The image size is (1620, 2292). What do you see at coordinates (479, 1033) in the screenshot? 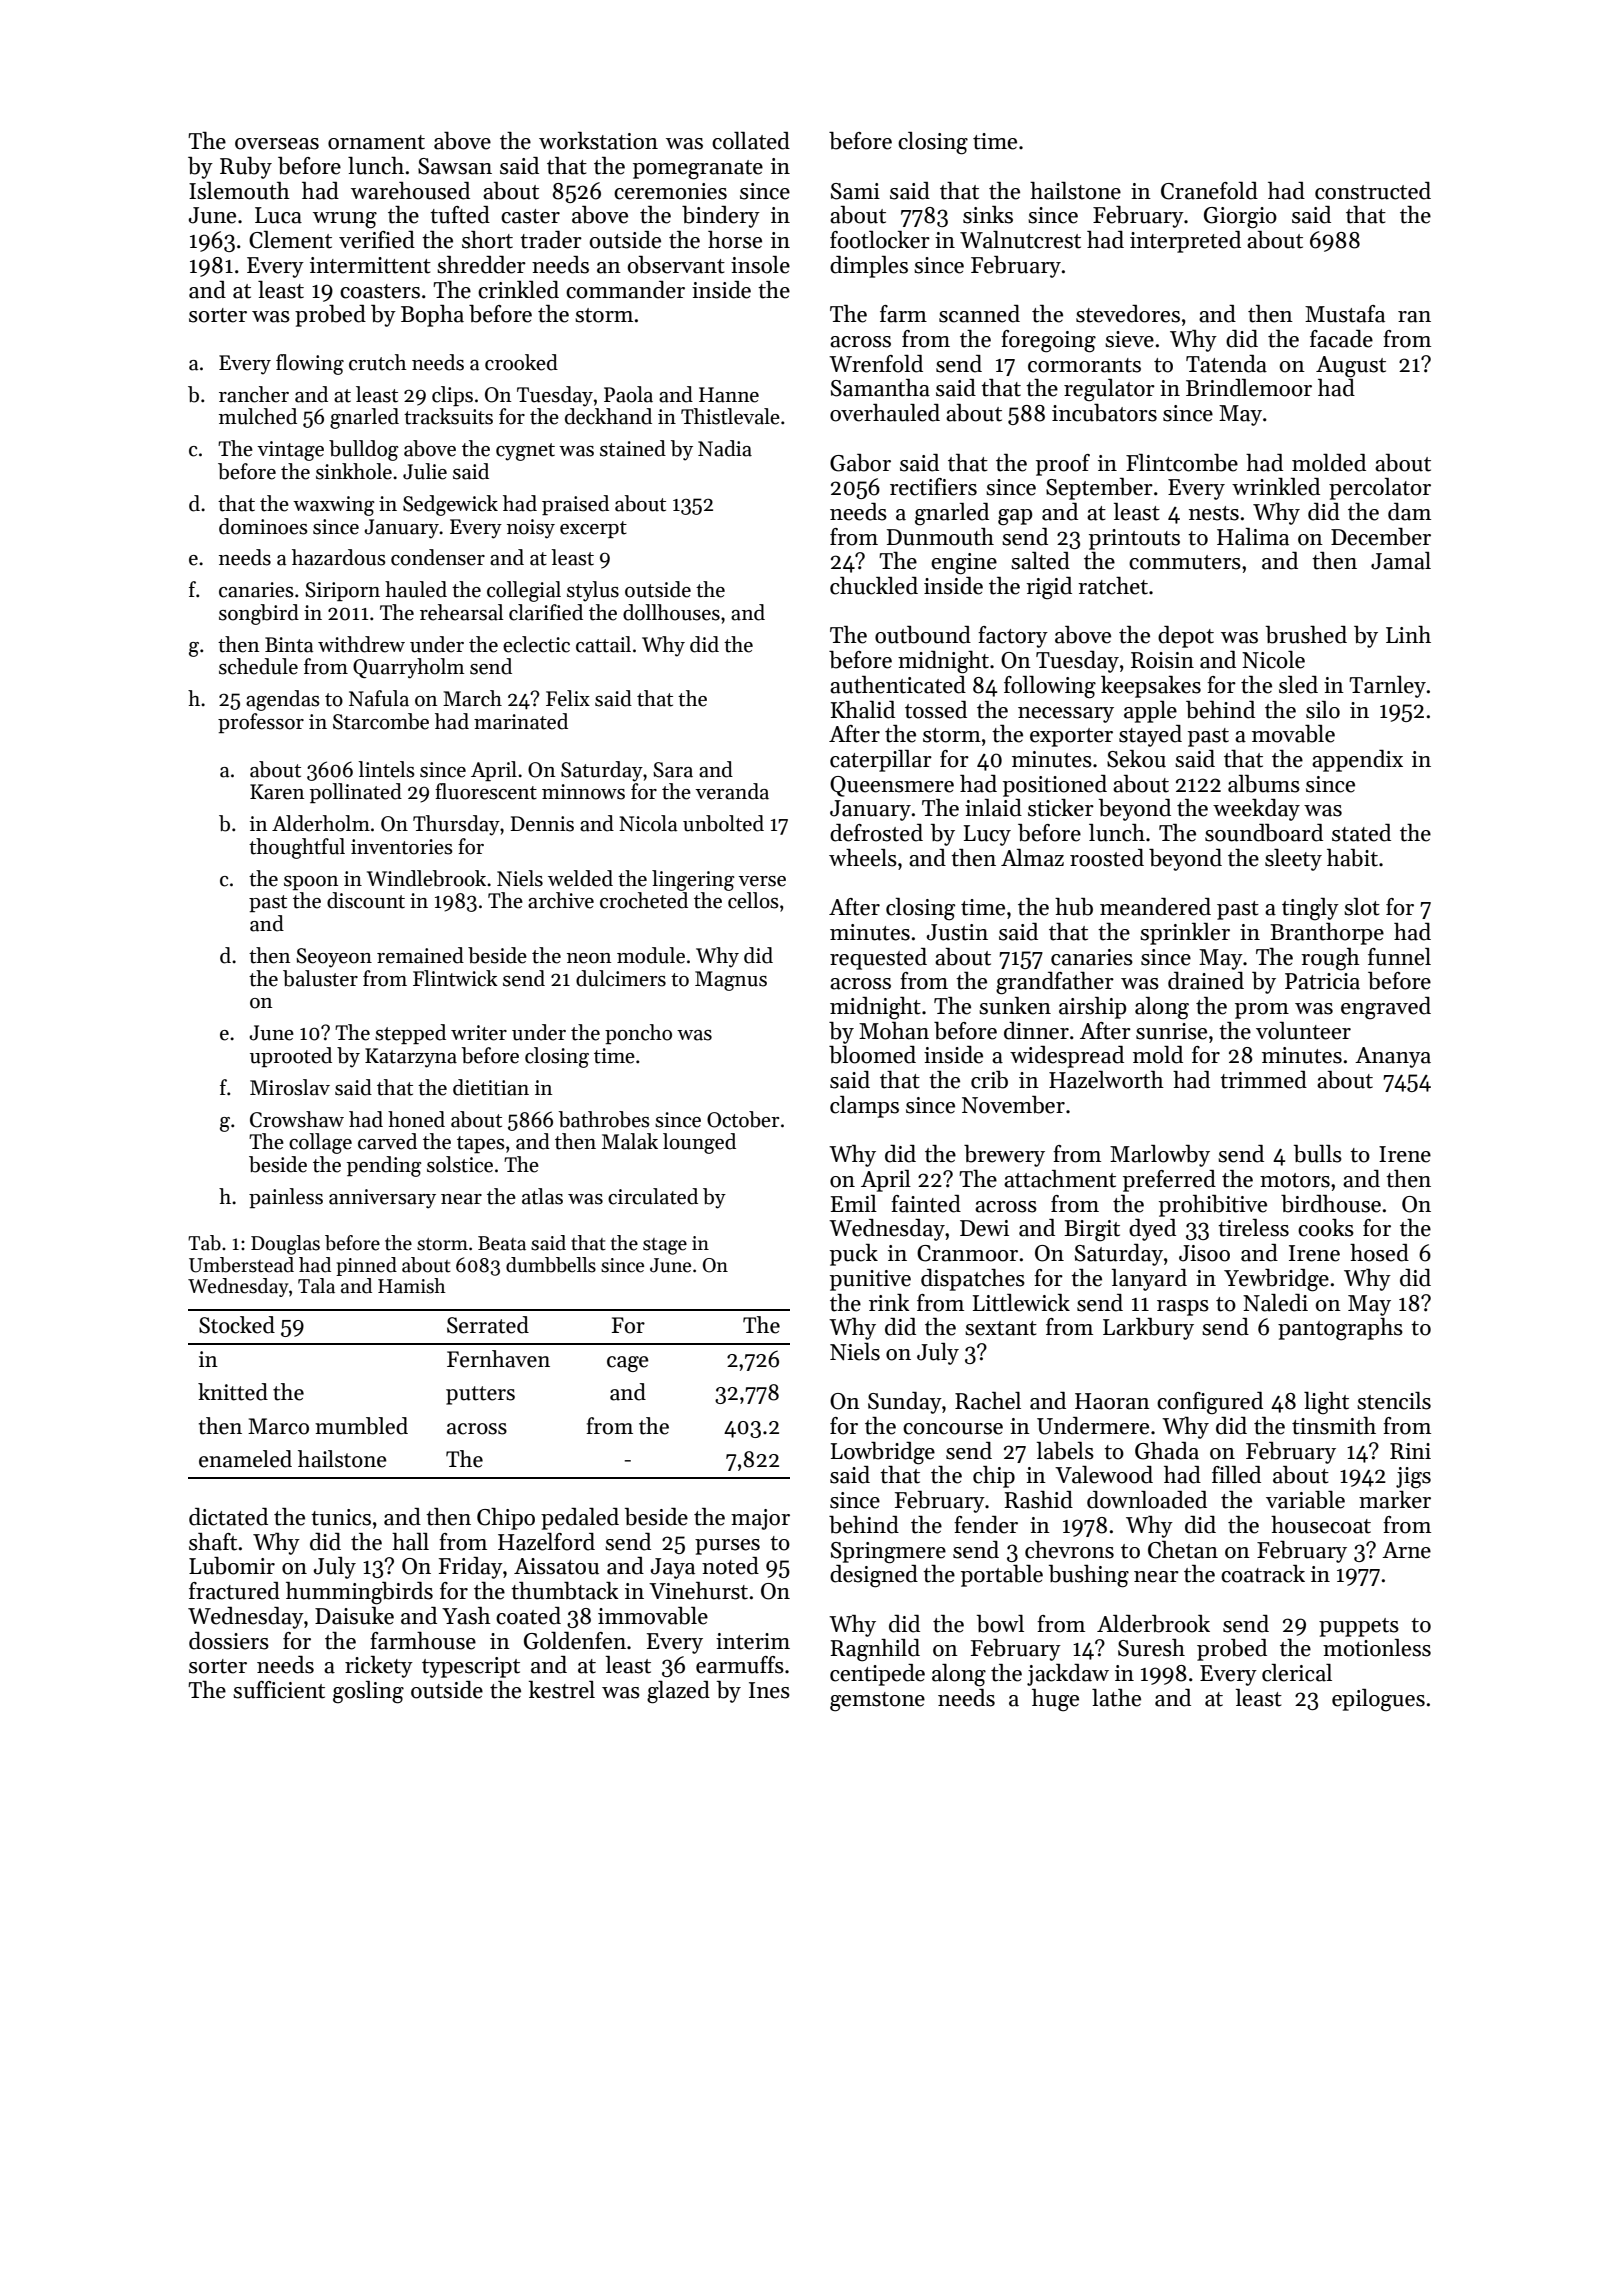
I see `writer` at bounding box center [479, 1033].
